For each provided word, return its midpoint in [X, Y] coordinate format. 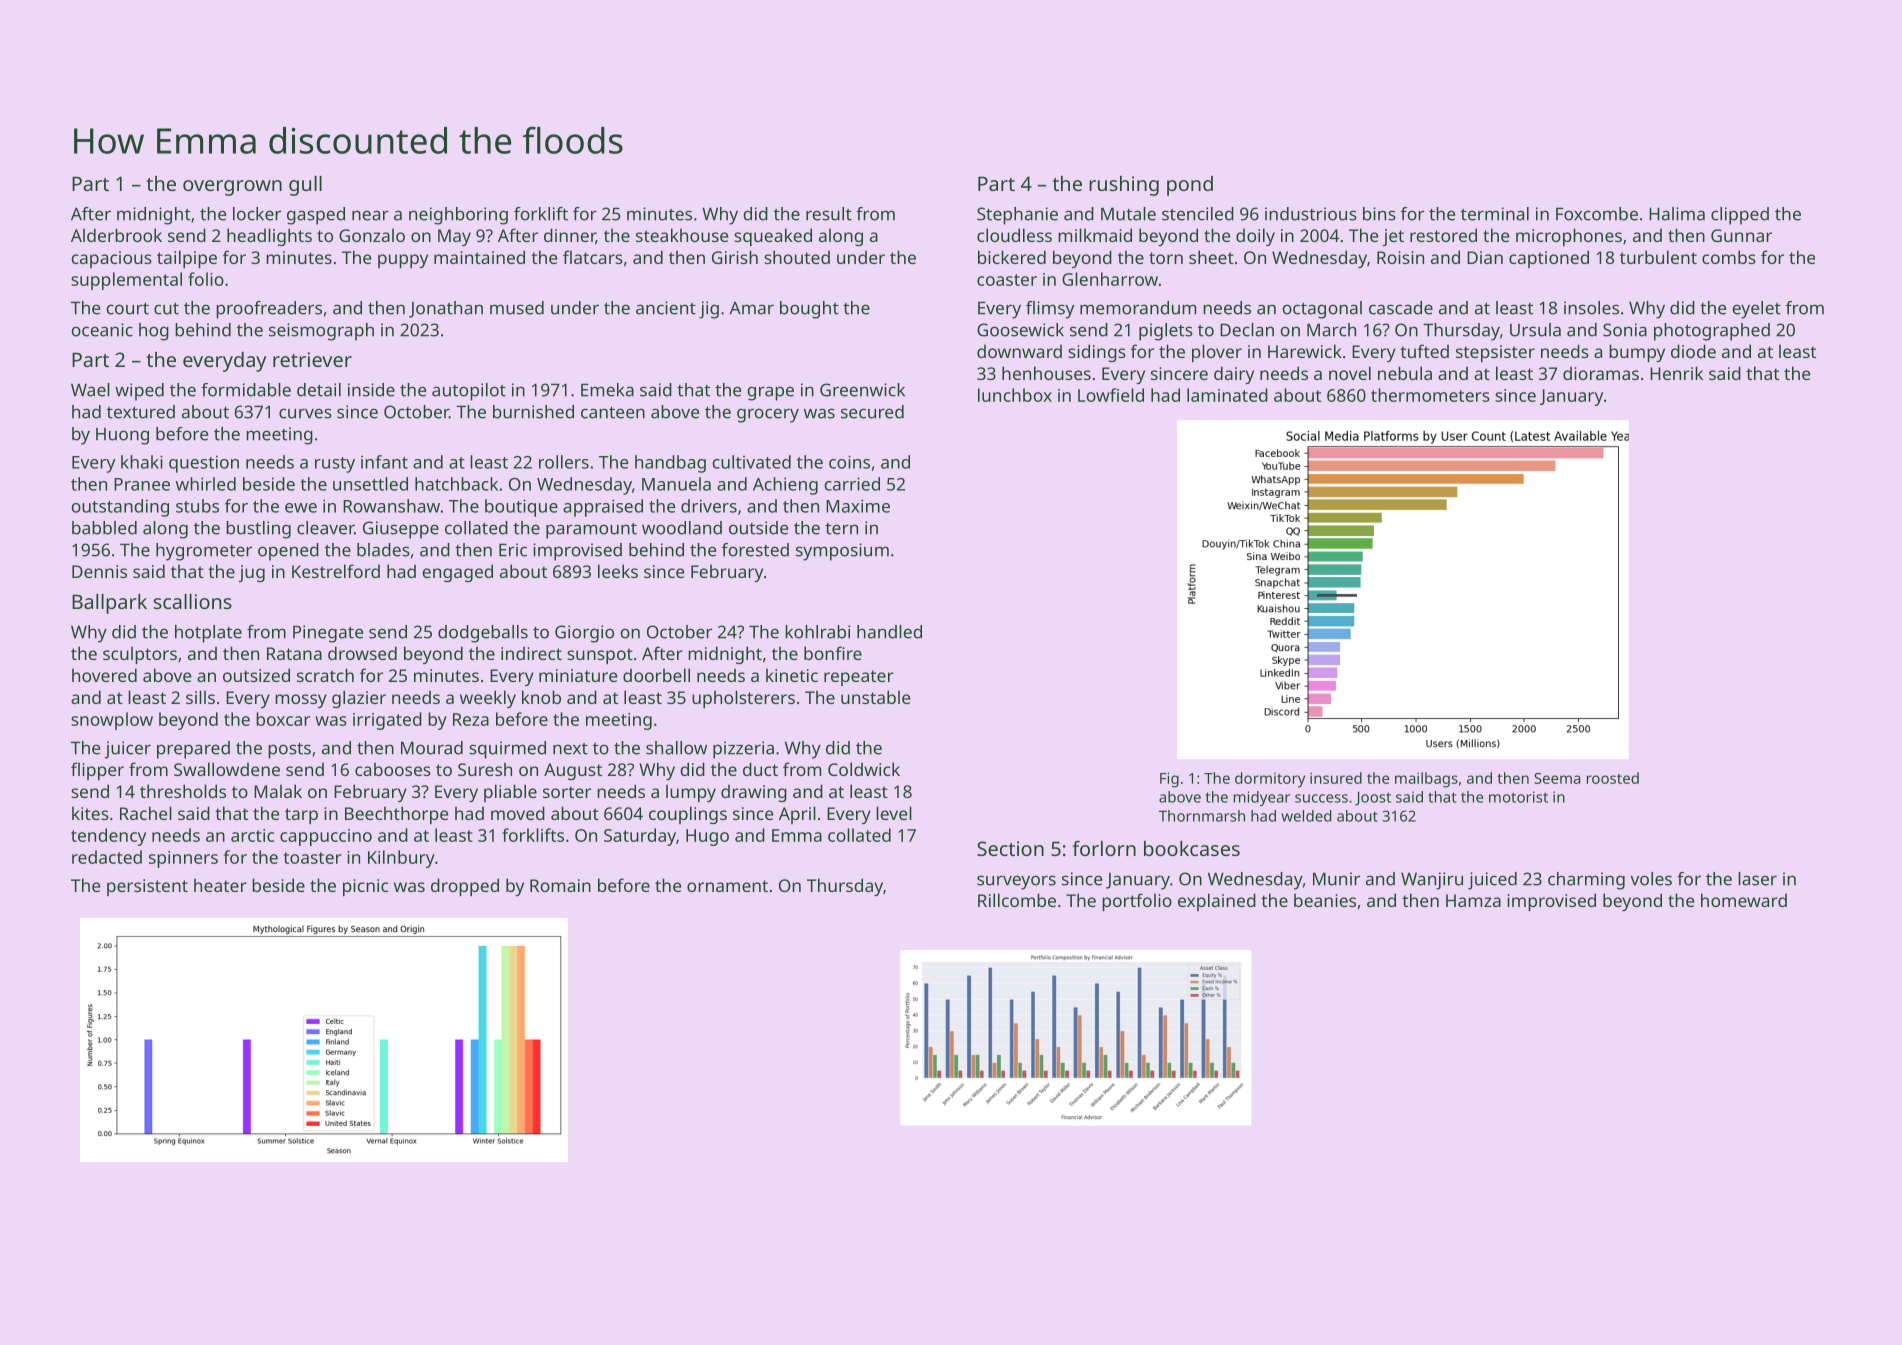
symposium [842, 552]
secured [872, 412]
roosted [1613, 778]
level [894, 813]
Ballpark [109, 604]
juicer [128, 750]
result [829, 214]
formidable [246, 390]
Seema [1557, 778]
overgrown [232, 188]
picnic [365, 887]
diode [1693, 351]
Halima [1677, 214]
